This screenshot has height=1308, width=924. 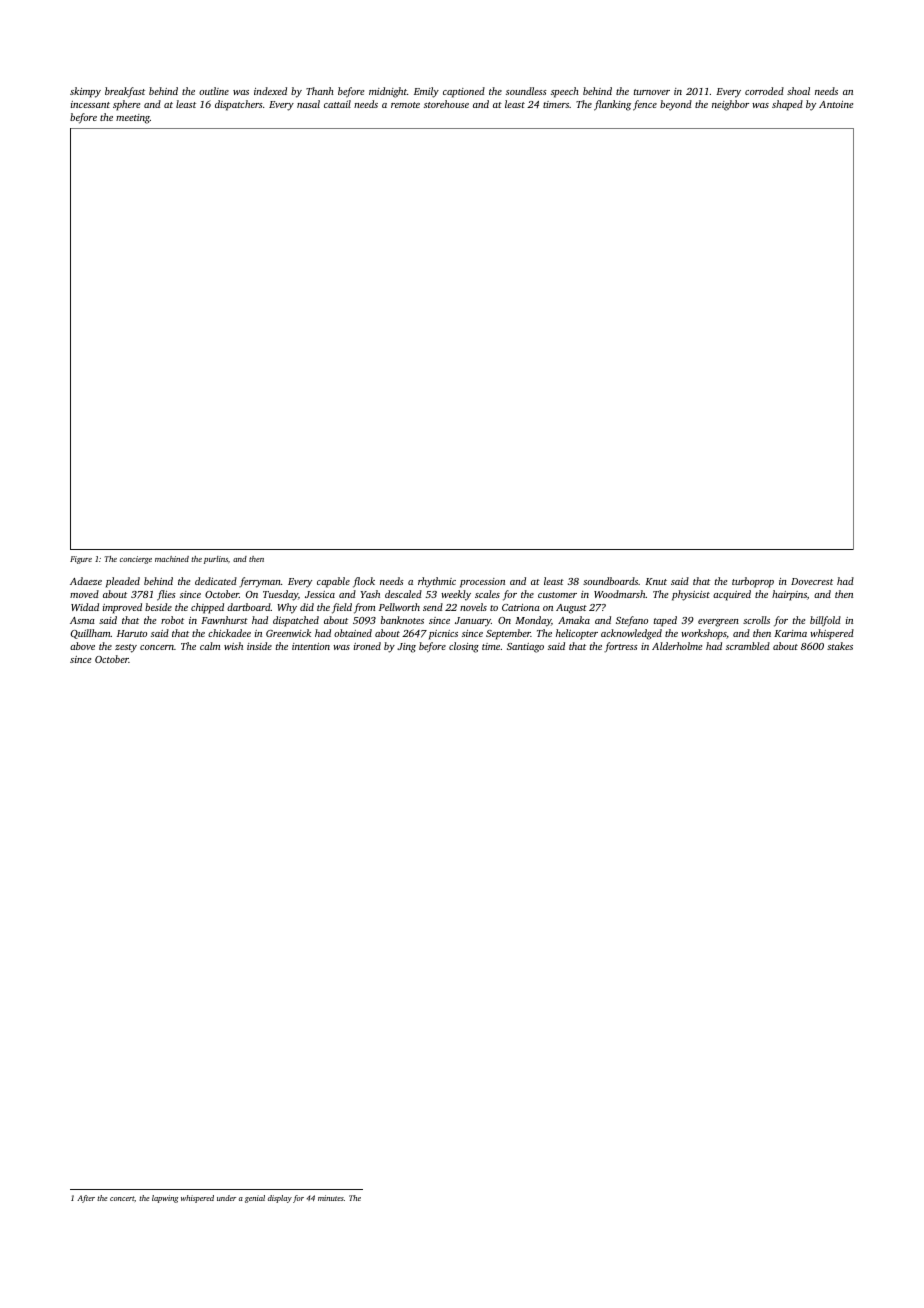 I want to click on speech, so click(x=565, y=92).
